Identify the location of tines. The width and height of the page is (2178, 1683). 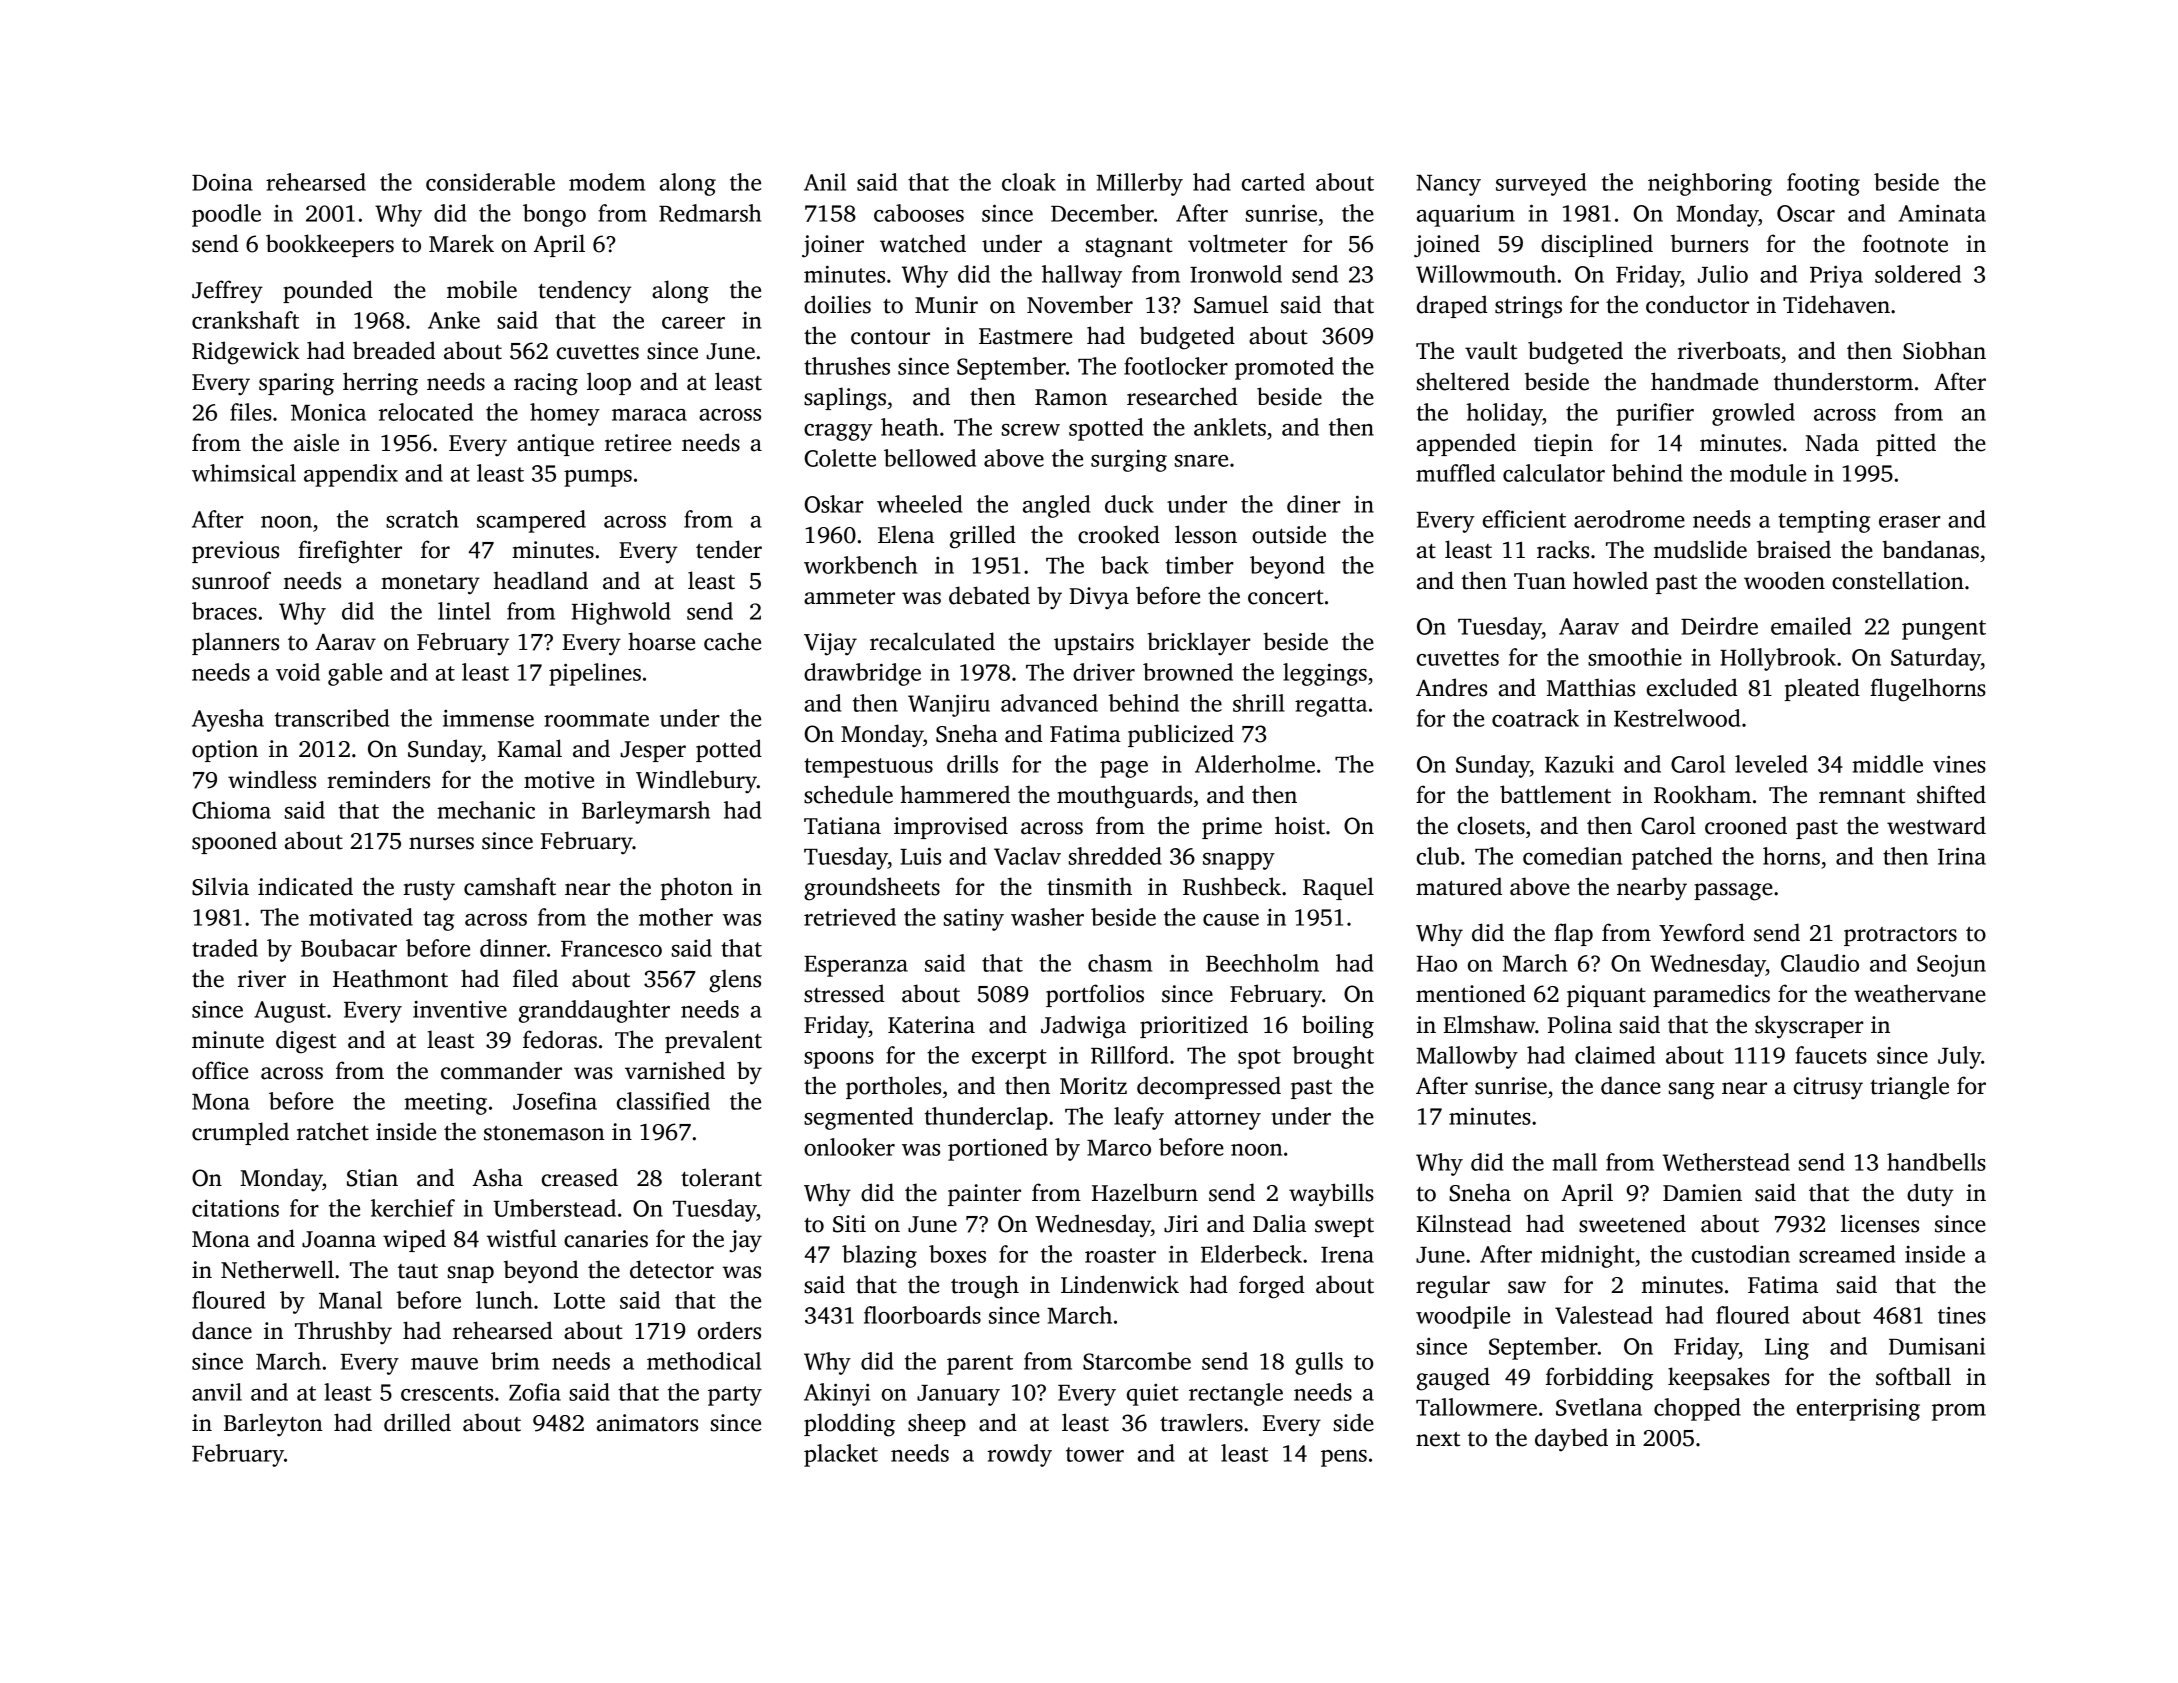
(1962, 1315).
